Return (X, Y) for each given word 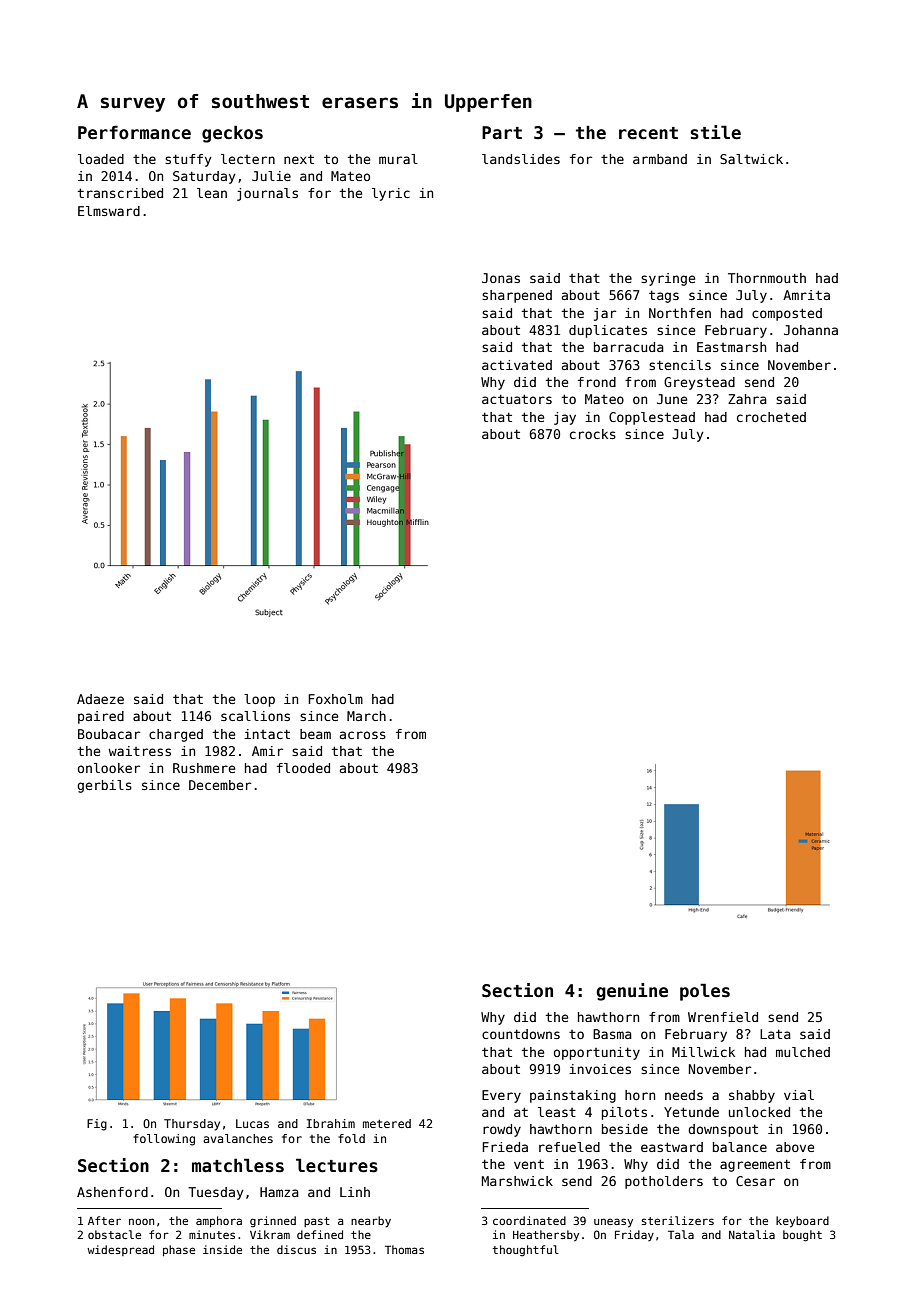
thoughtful (525, 1251)
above (795, 1147)
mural (398, 159)
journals (267, 194)
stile (715, 132)
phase (179, 1250)
